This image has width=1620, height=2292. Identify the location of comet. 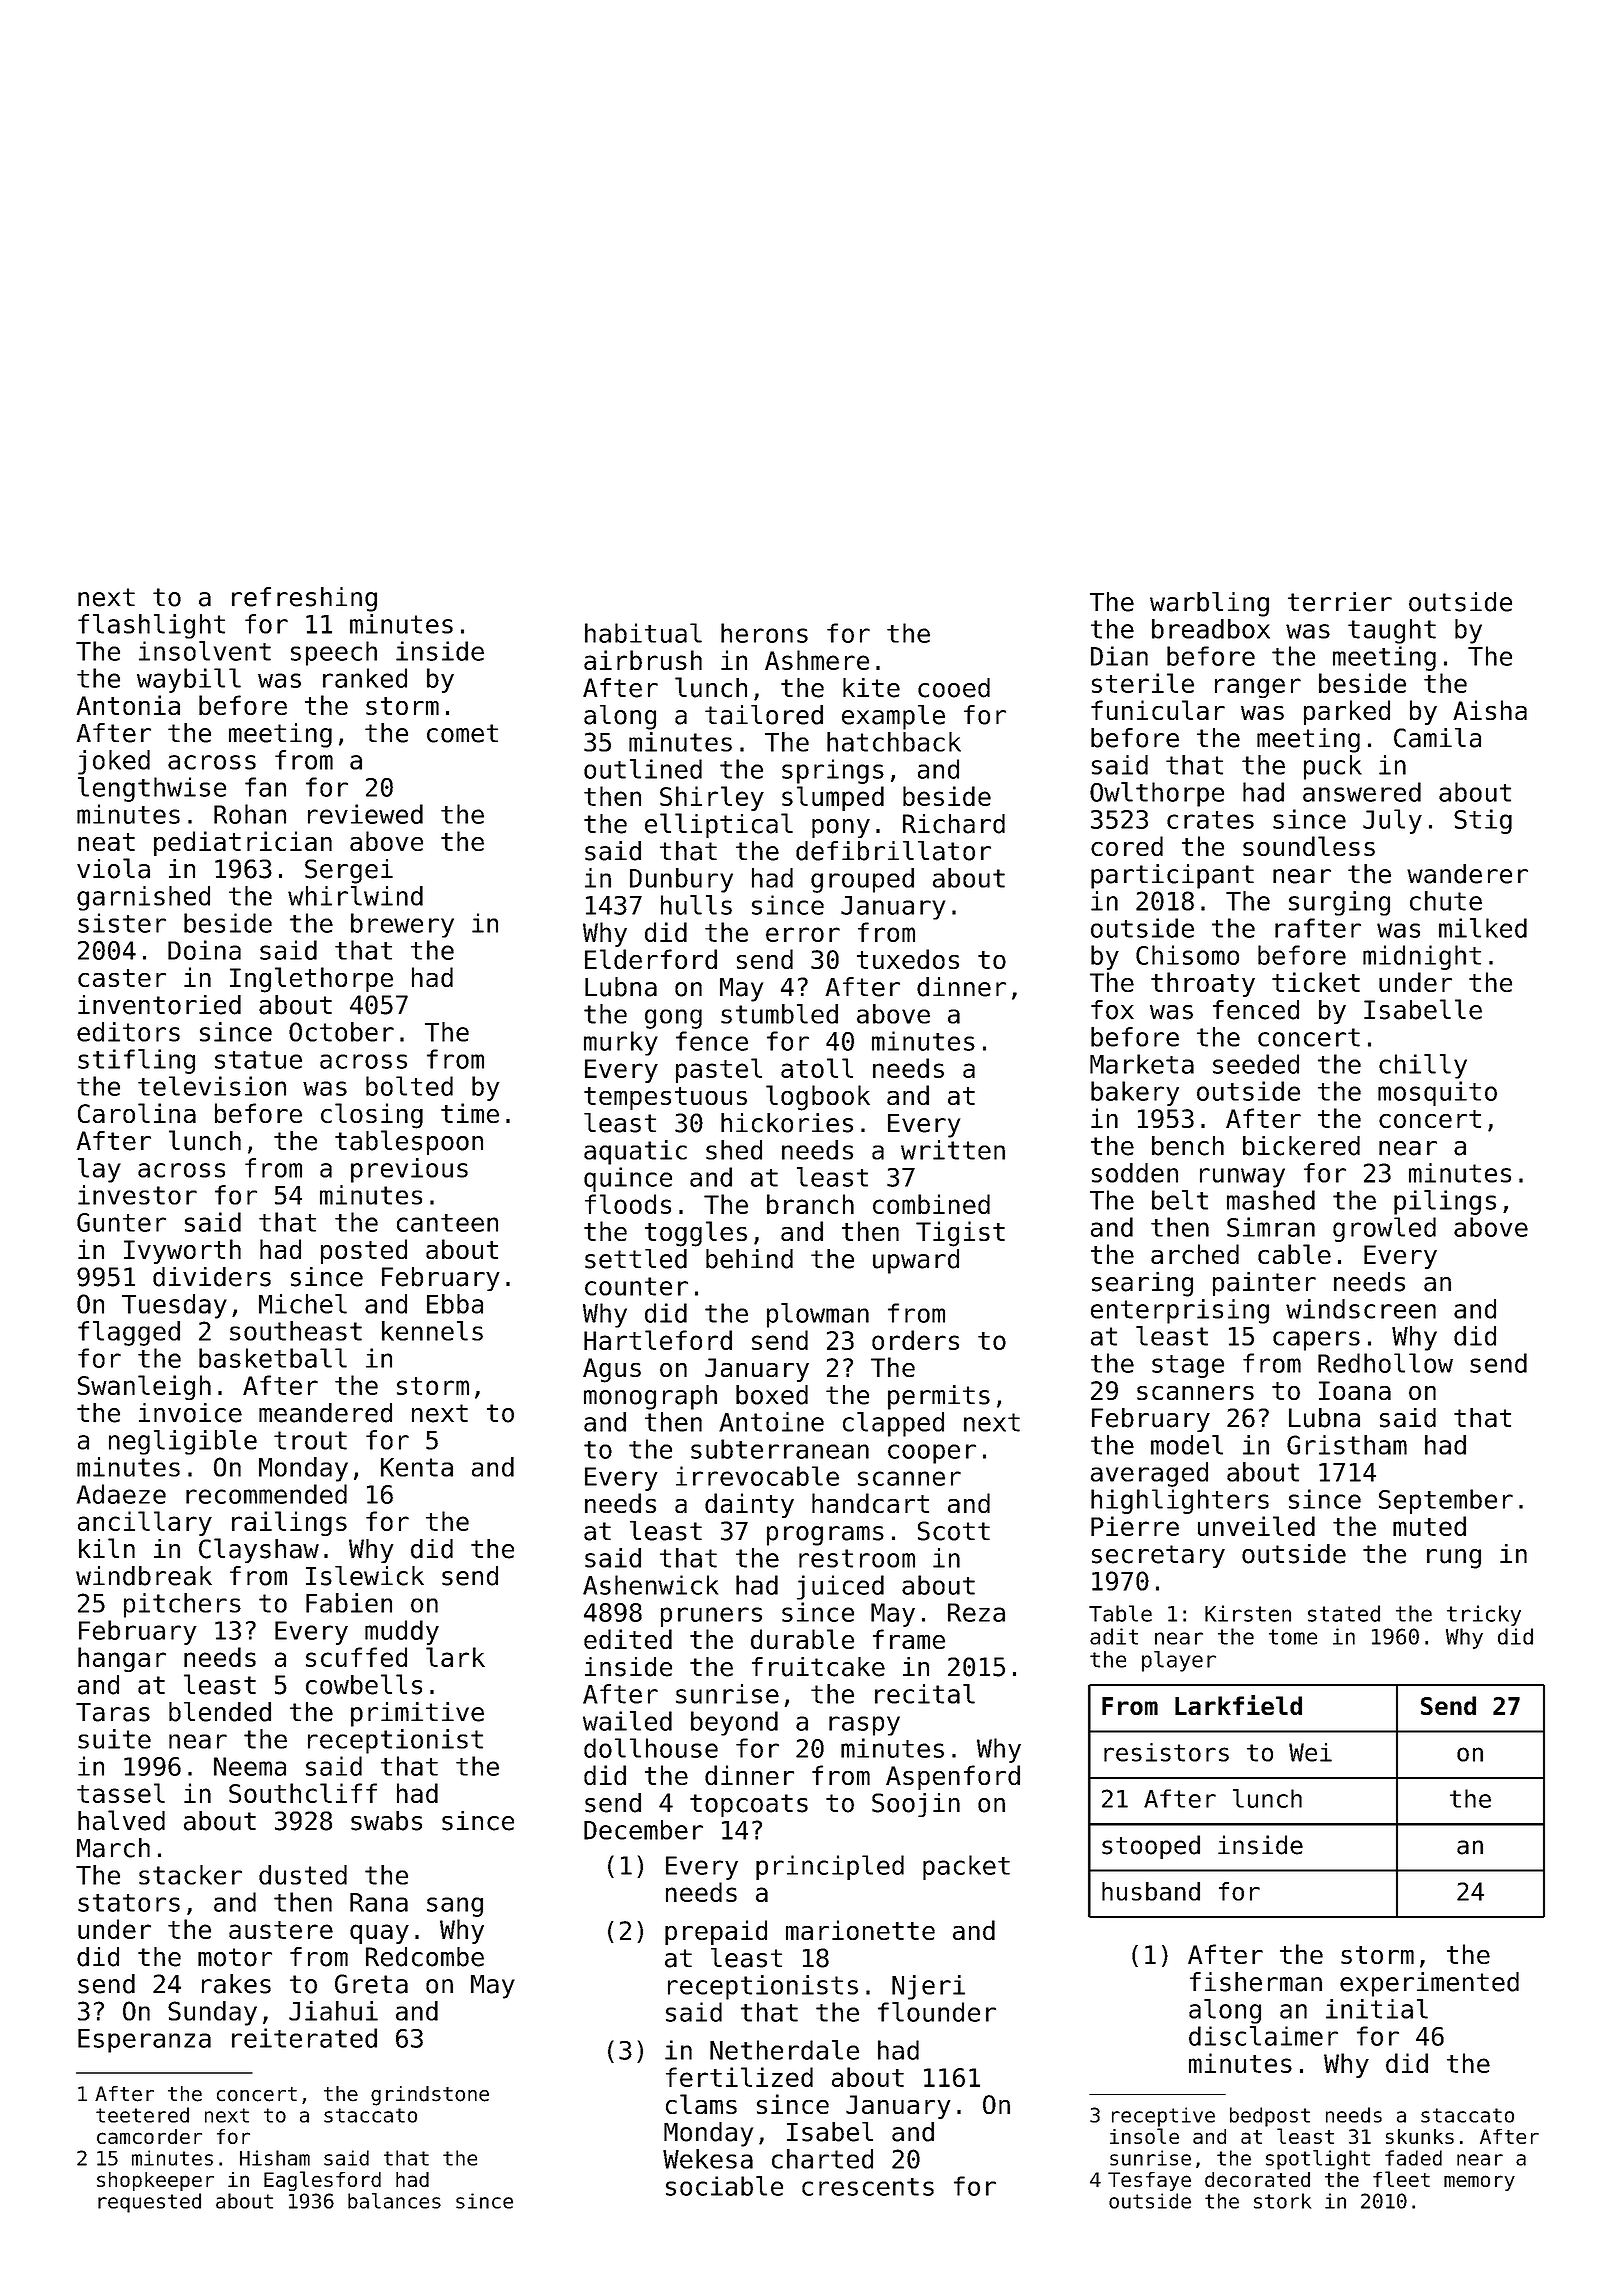
(462, 733).
